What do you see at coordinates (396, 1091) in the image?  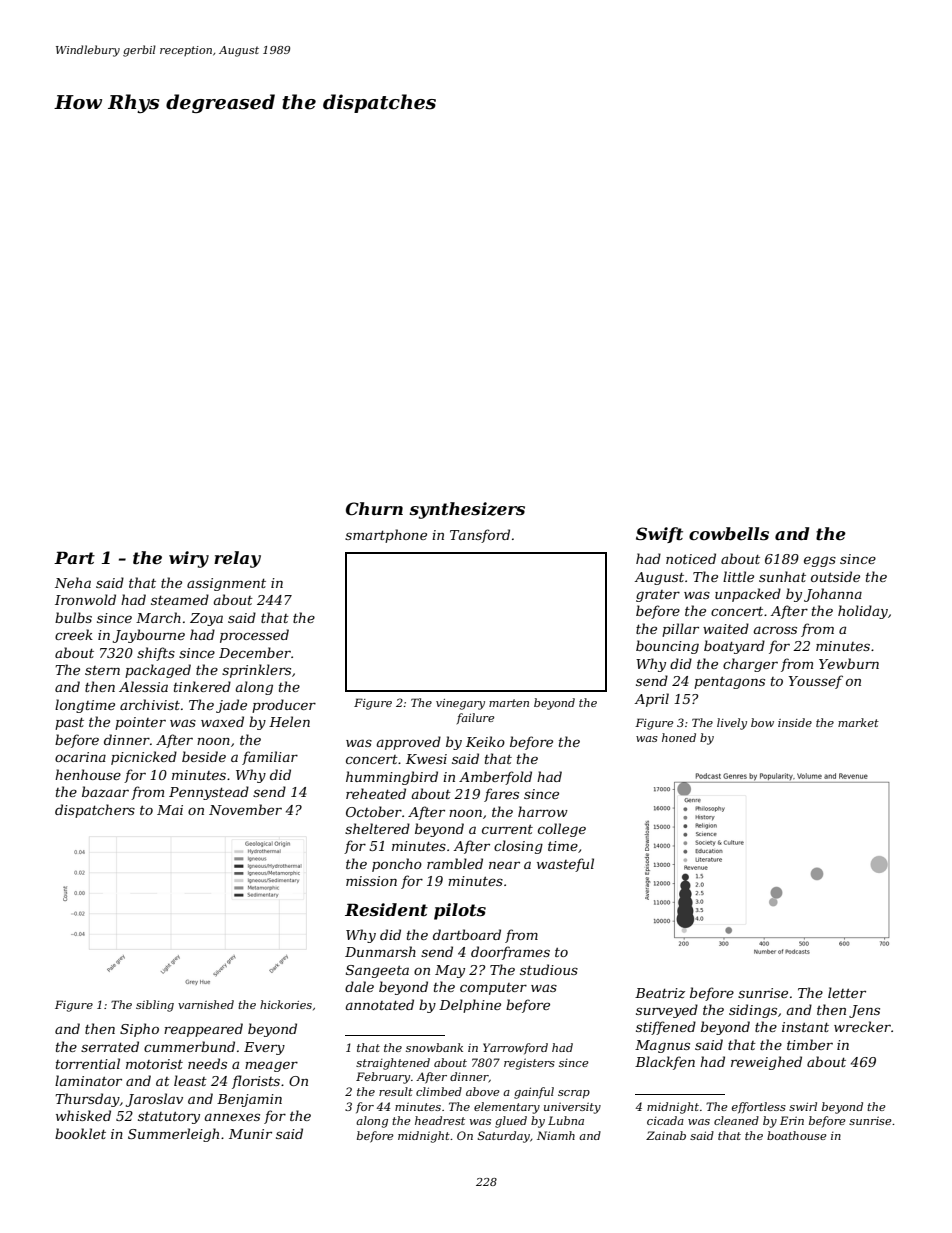 I see `result` at bounding box center [396, 1091].
